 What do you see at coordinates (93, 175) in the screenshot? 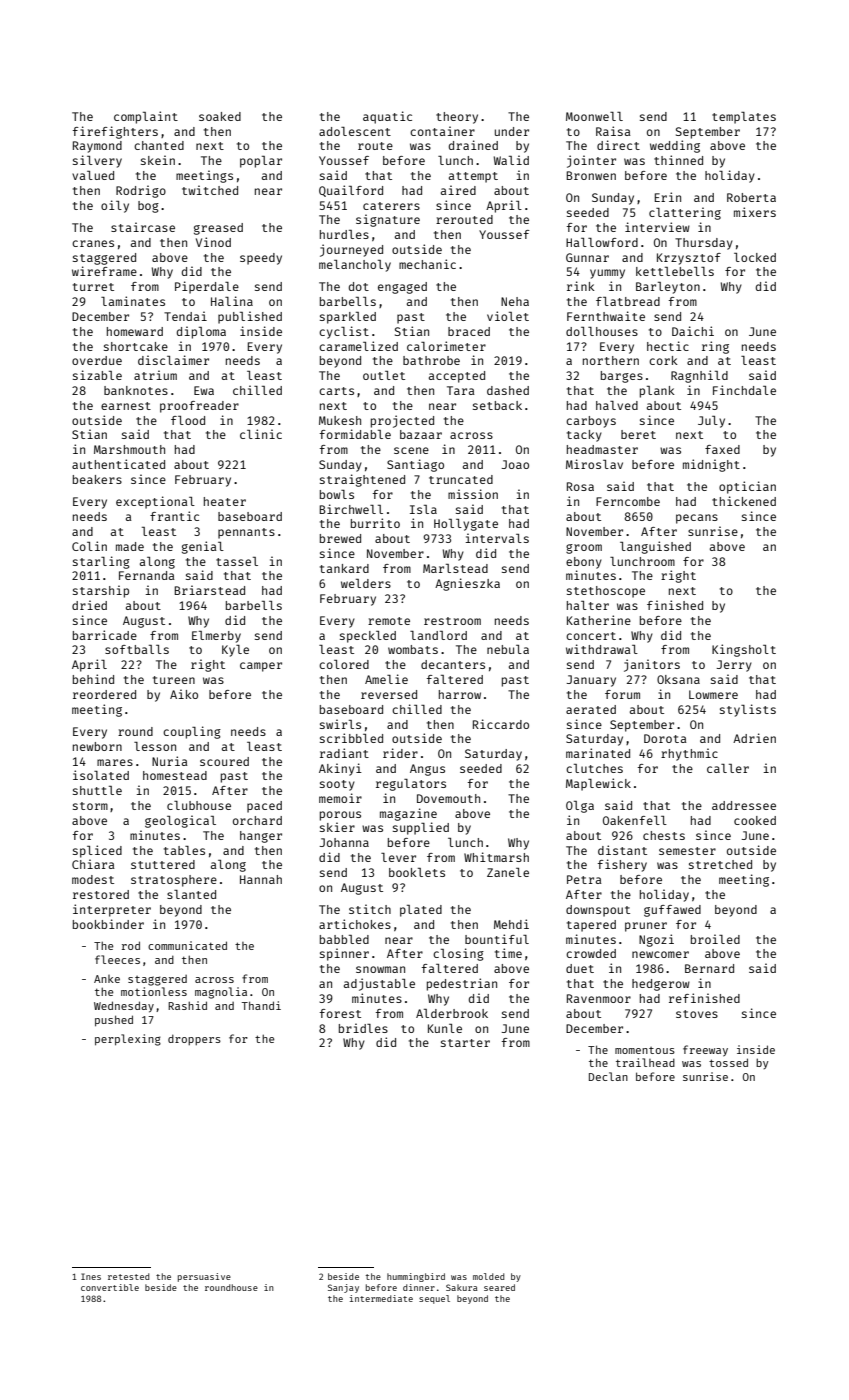
I see `valued` at bounding box center [93, 175].
